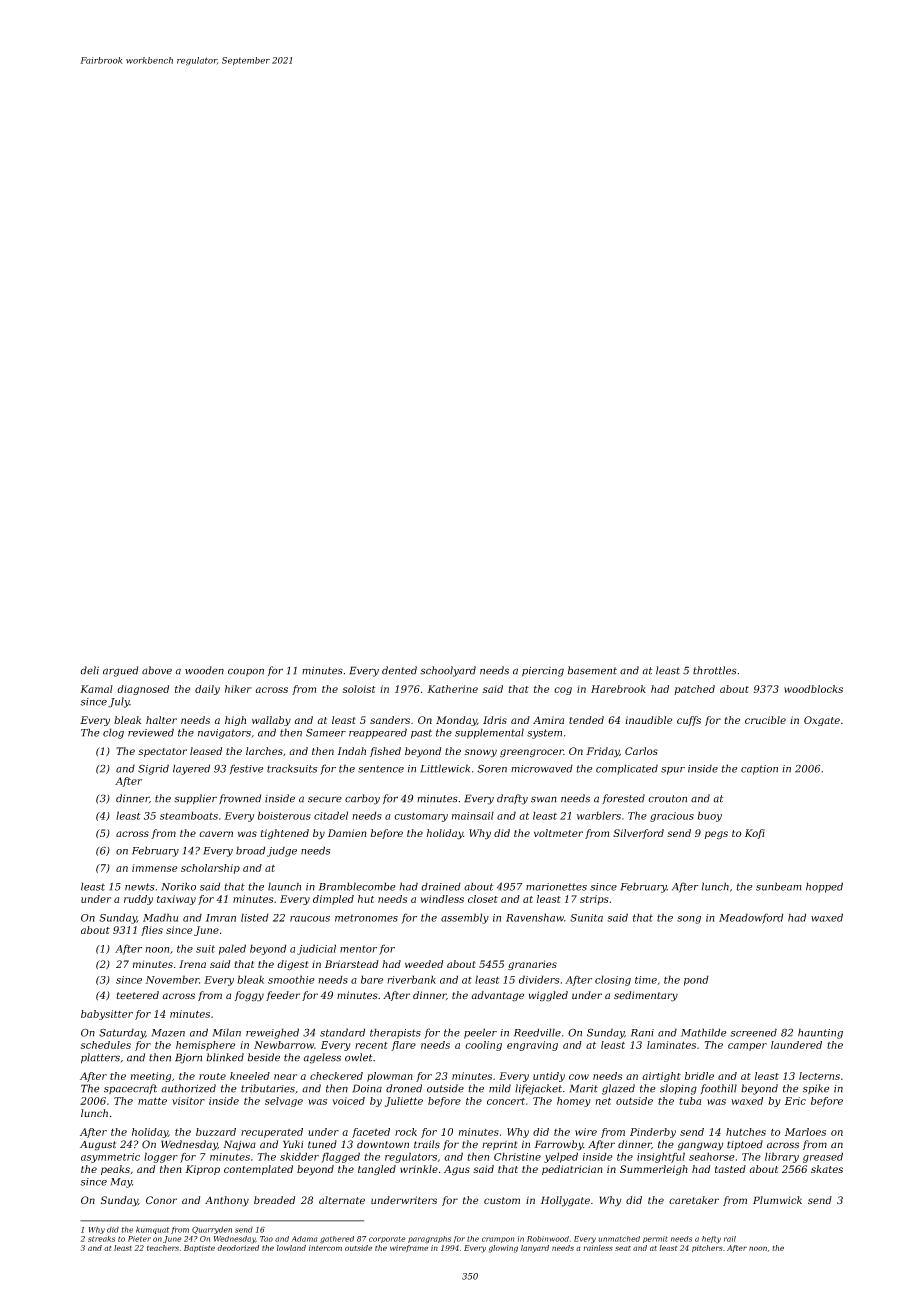  What do you see at coordinates (755, 834) in the document?
I see `Kofi` at bounding box center [755, 834].
